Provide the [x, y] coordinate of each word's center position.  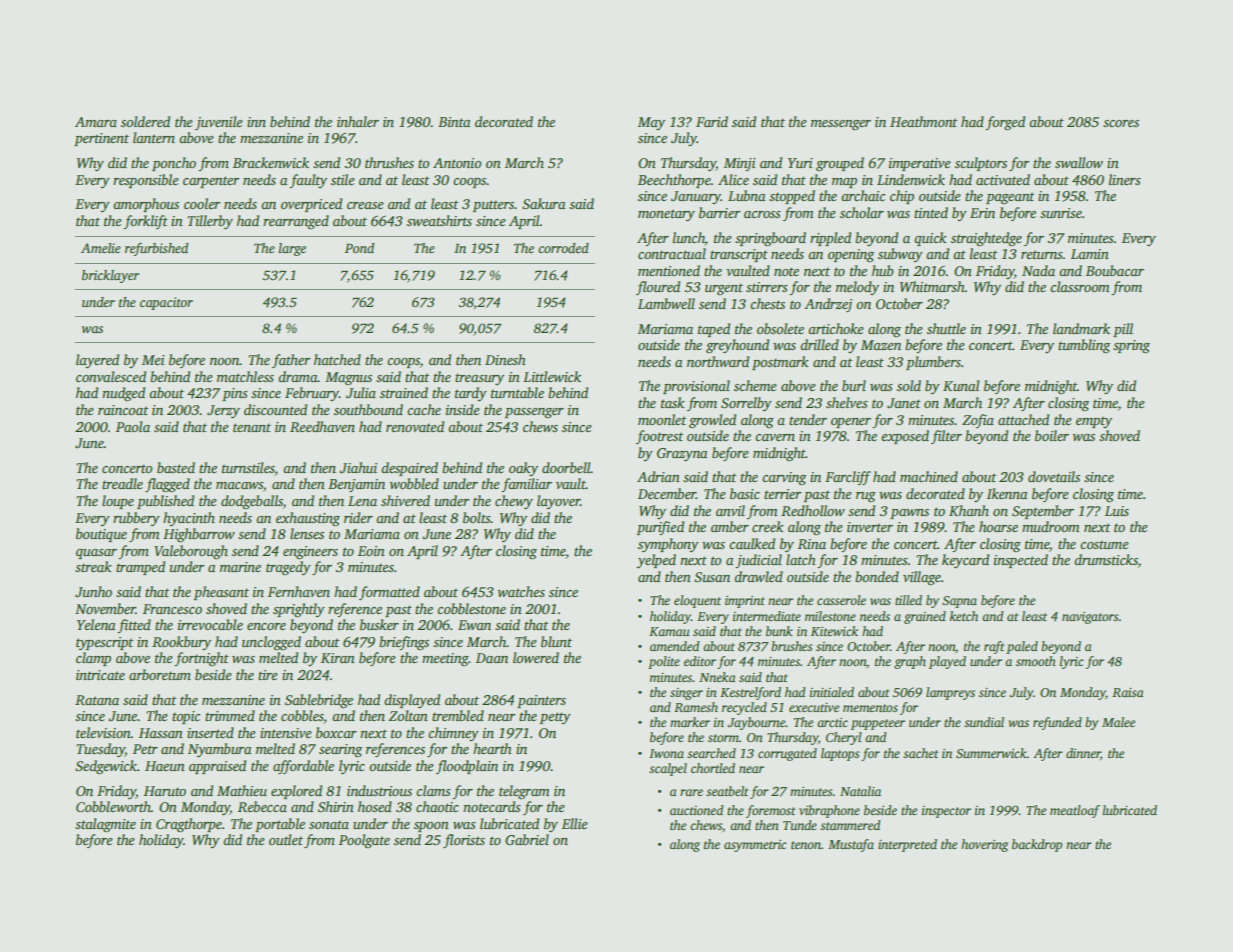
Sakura [544, 203]
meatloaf [1075, 811]
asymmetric [755, 846]
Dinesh [505, 359]
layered [97, 361]
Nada [1038, 270]
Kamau [669, 631]
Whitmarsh [932, 286]
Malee [1118, 722]
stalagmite [105, 825]
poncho [174, 164]
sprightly [299, 610]
